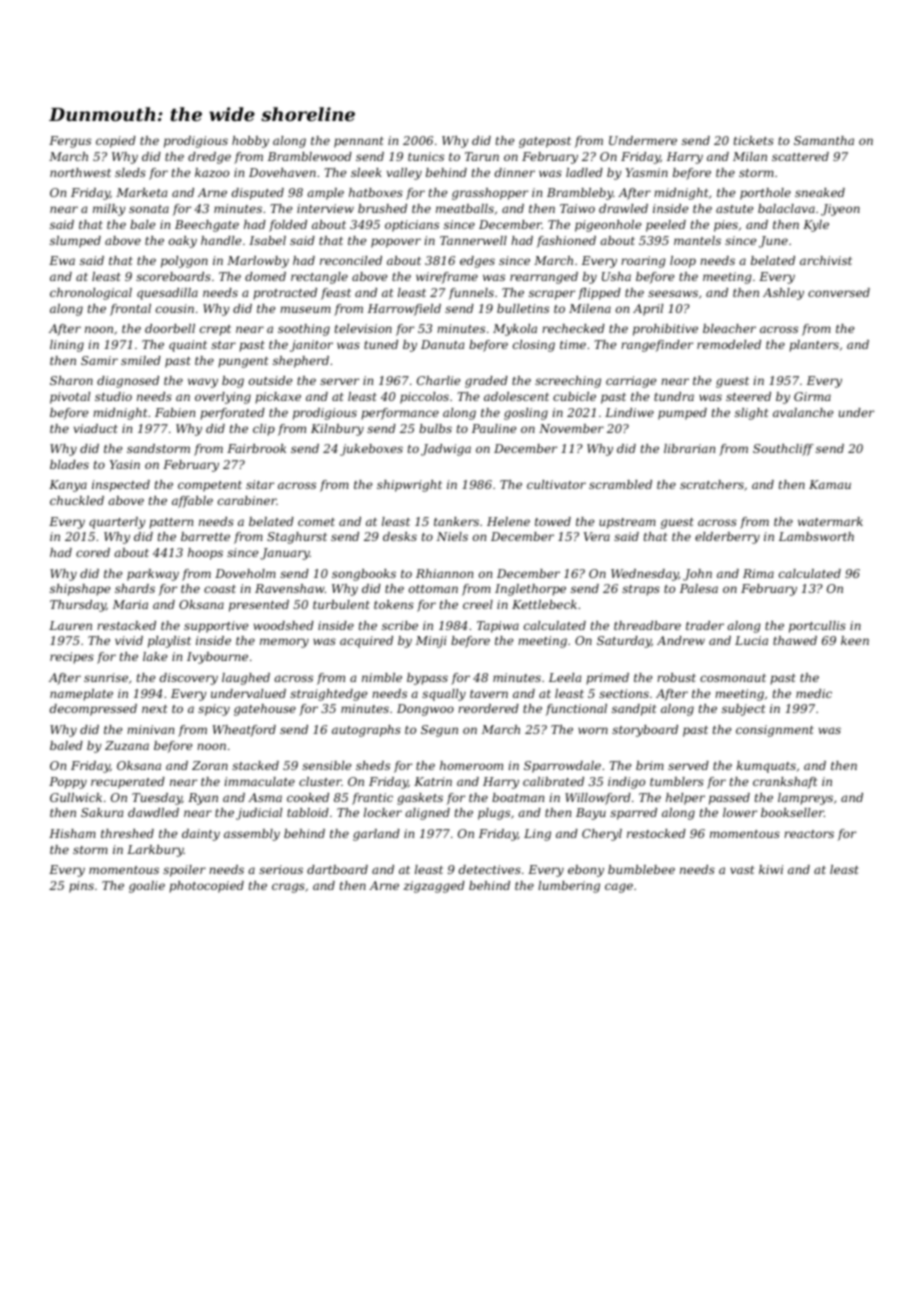 This page has width=924, height=1308. Describe the element at coordinates (252, 835) in the page. I see `assembly` at that location.
